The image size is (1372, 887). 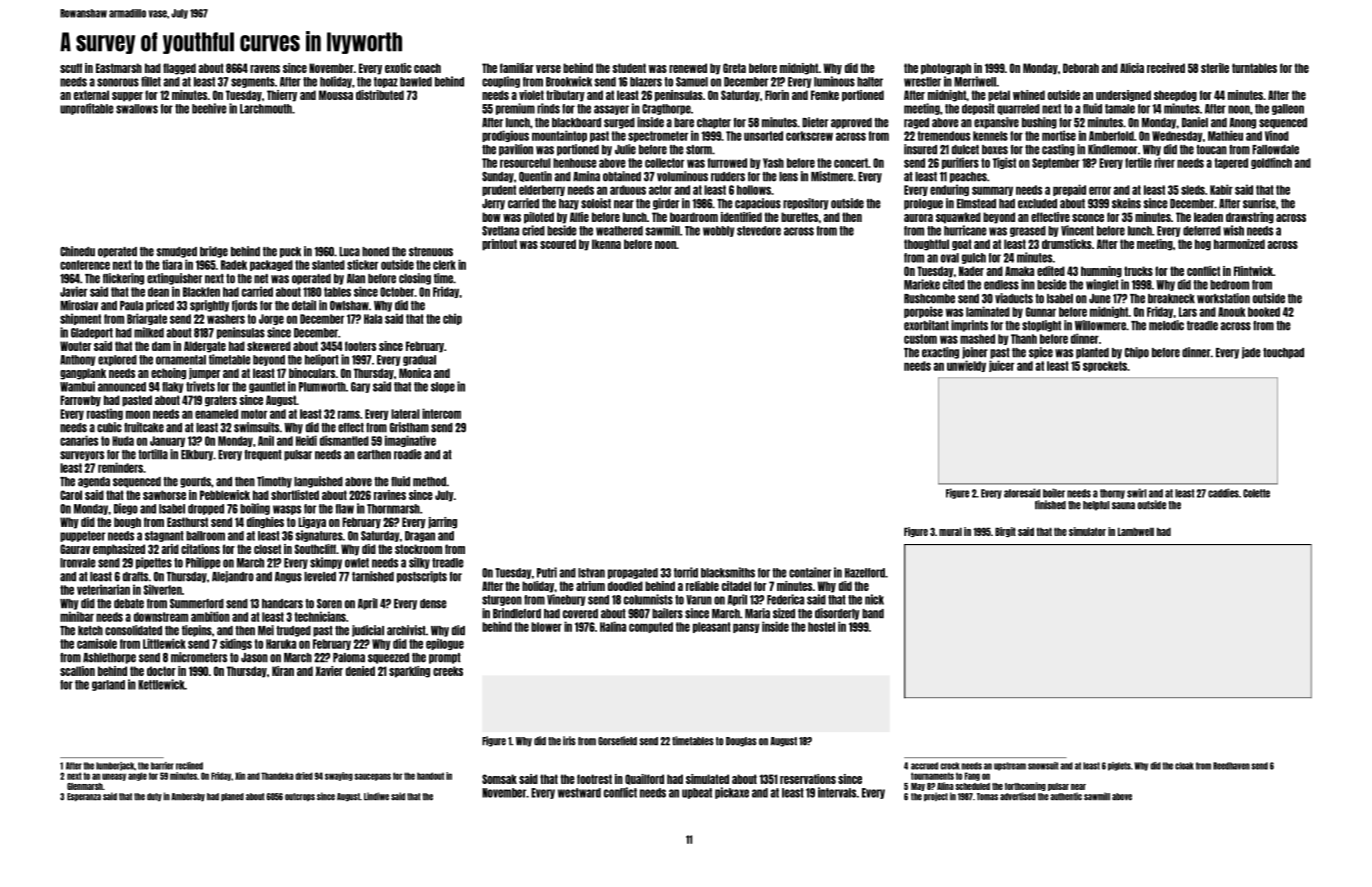 What do you see at coordinates (1039, 123) in the image?
I see `bushing` at bounding box center [1039, 123].
